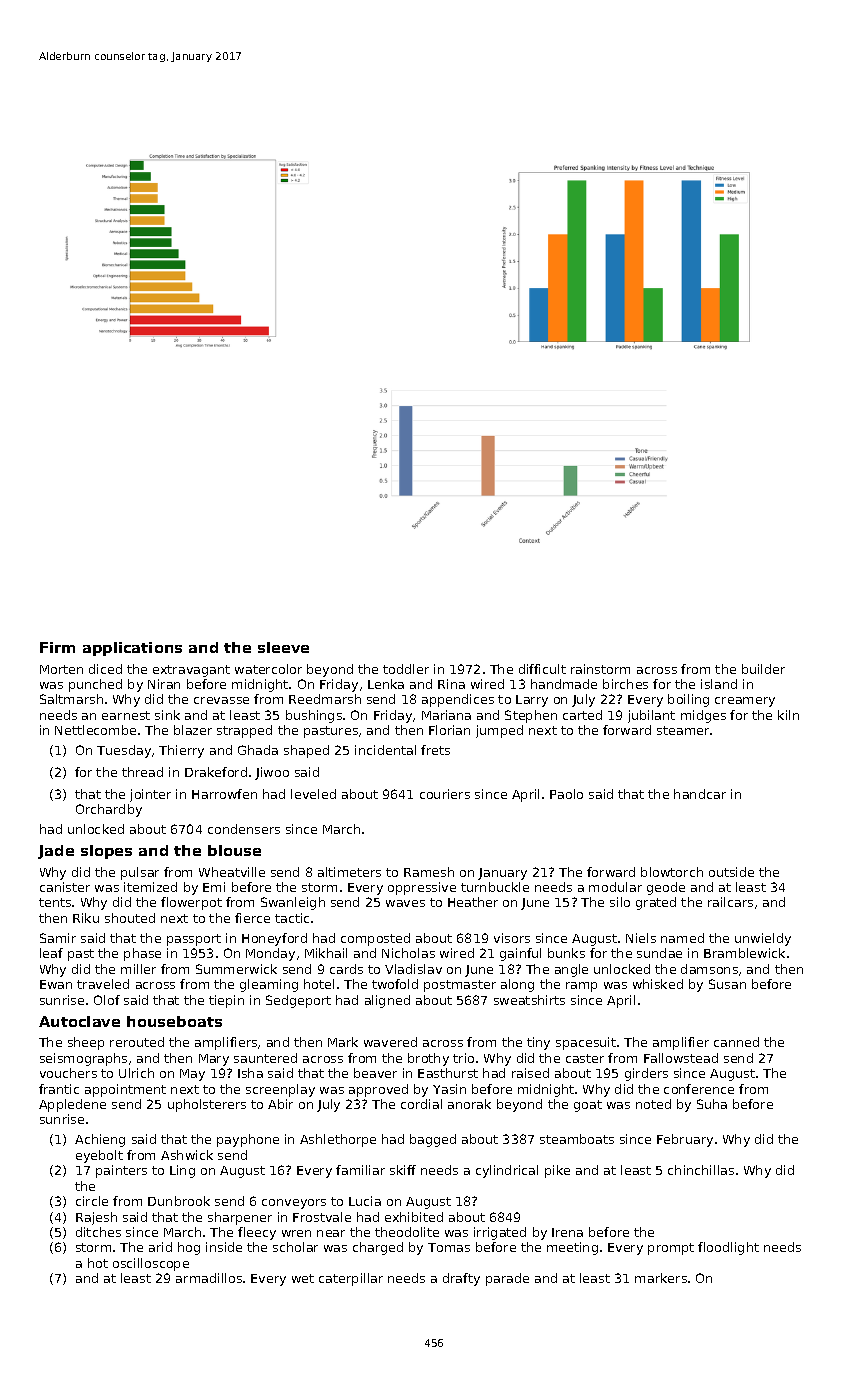  Describe the element at coordinates (736, 1042) in the screenshot. I see `canned` at that location.
